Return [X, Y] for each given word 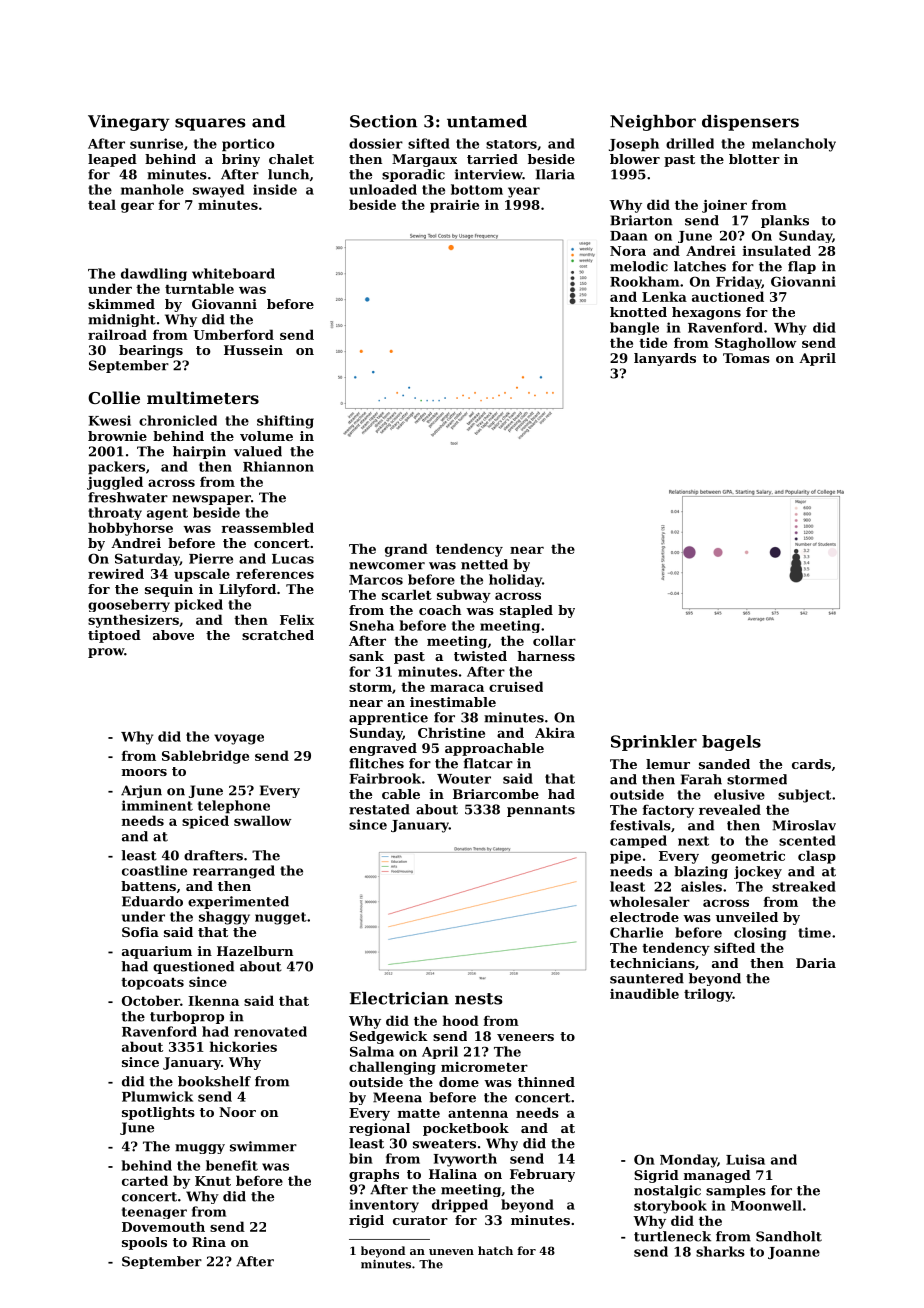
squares [210, 124]
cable [401, 794]
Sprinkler [654, 743]
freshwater [128, 497]
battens [148, 886]
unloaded [383, 189]
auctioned [728, 296]
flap [802, 267]
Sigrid [656, 1176]
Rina [209, 1242]
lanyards [665, 359]
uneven [451, 1252]
